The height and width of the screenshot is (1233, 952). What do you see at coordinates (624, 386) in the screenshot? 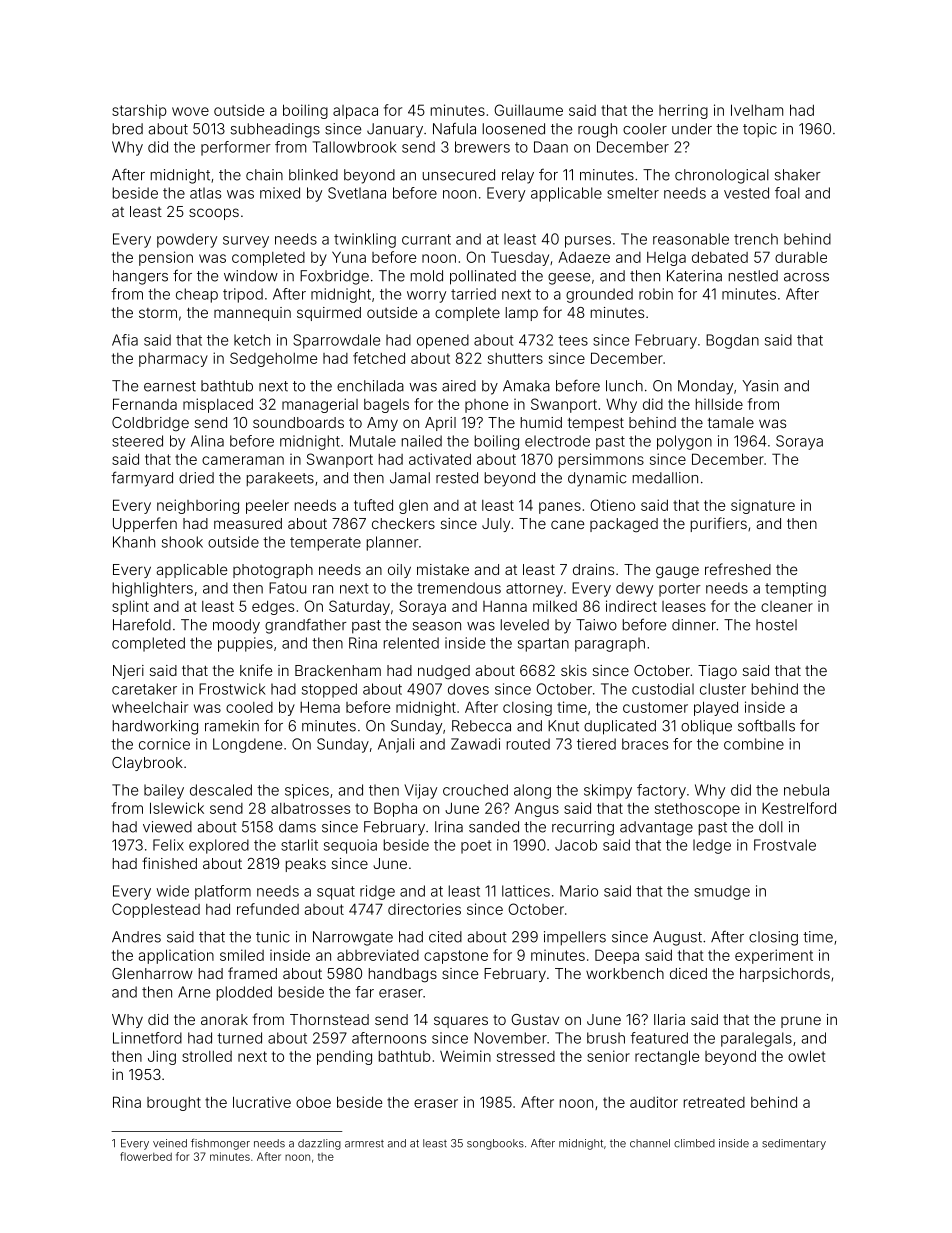
I see `lunch` at bounding box center [624, 386].
